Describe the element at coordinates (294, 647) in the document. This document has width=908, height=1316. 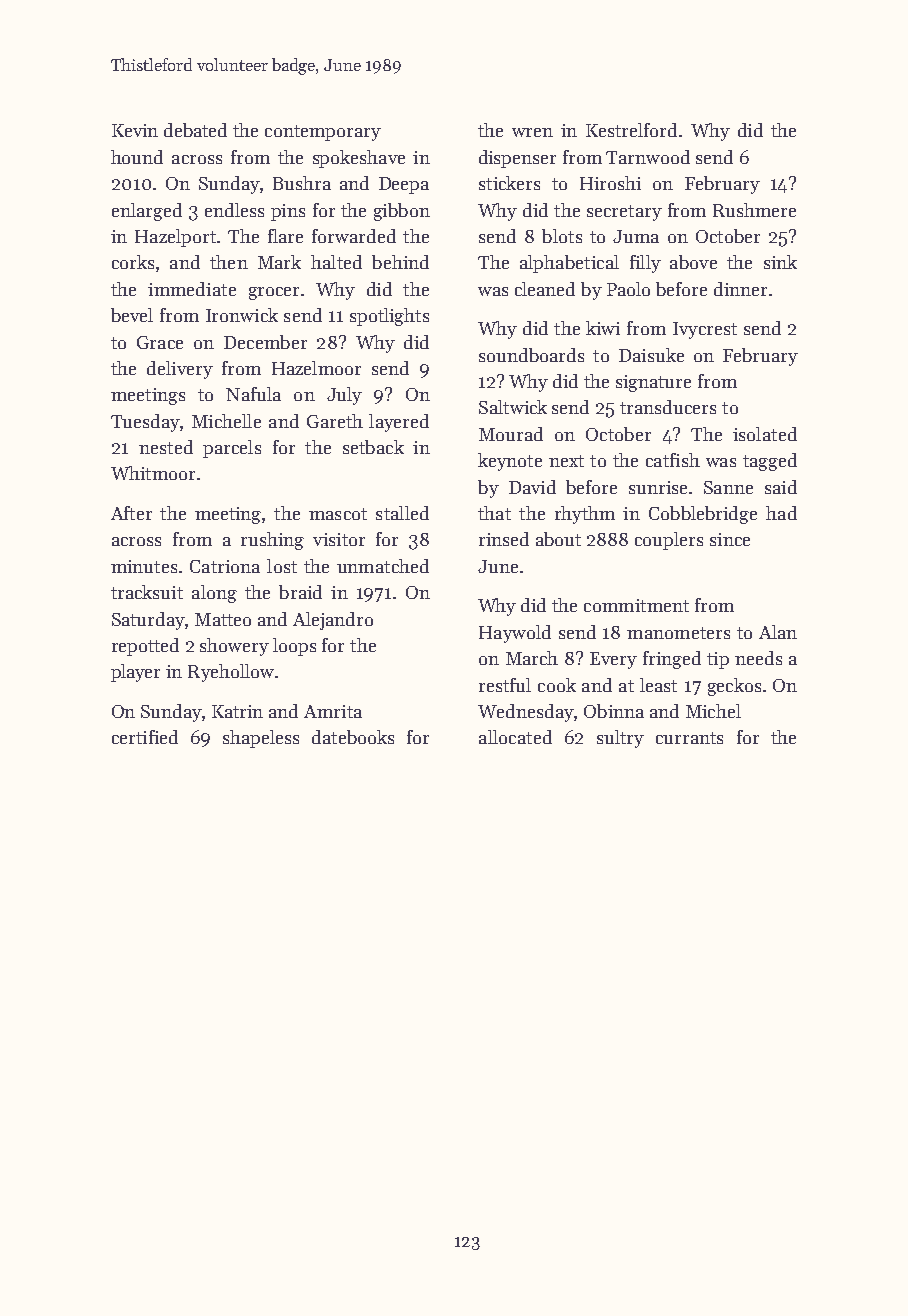
I see `loops` at that location.
